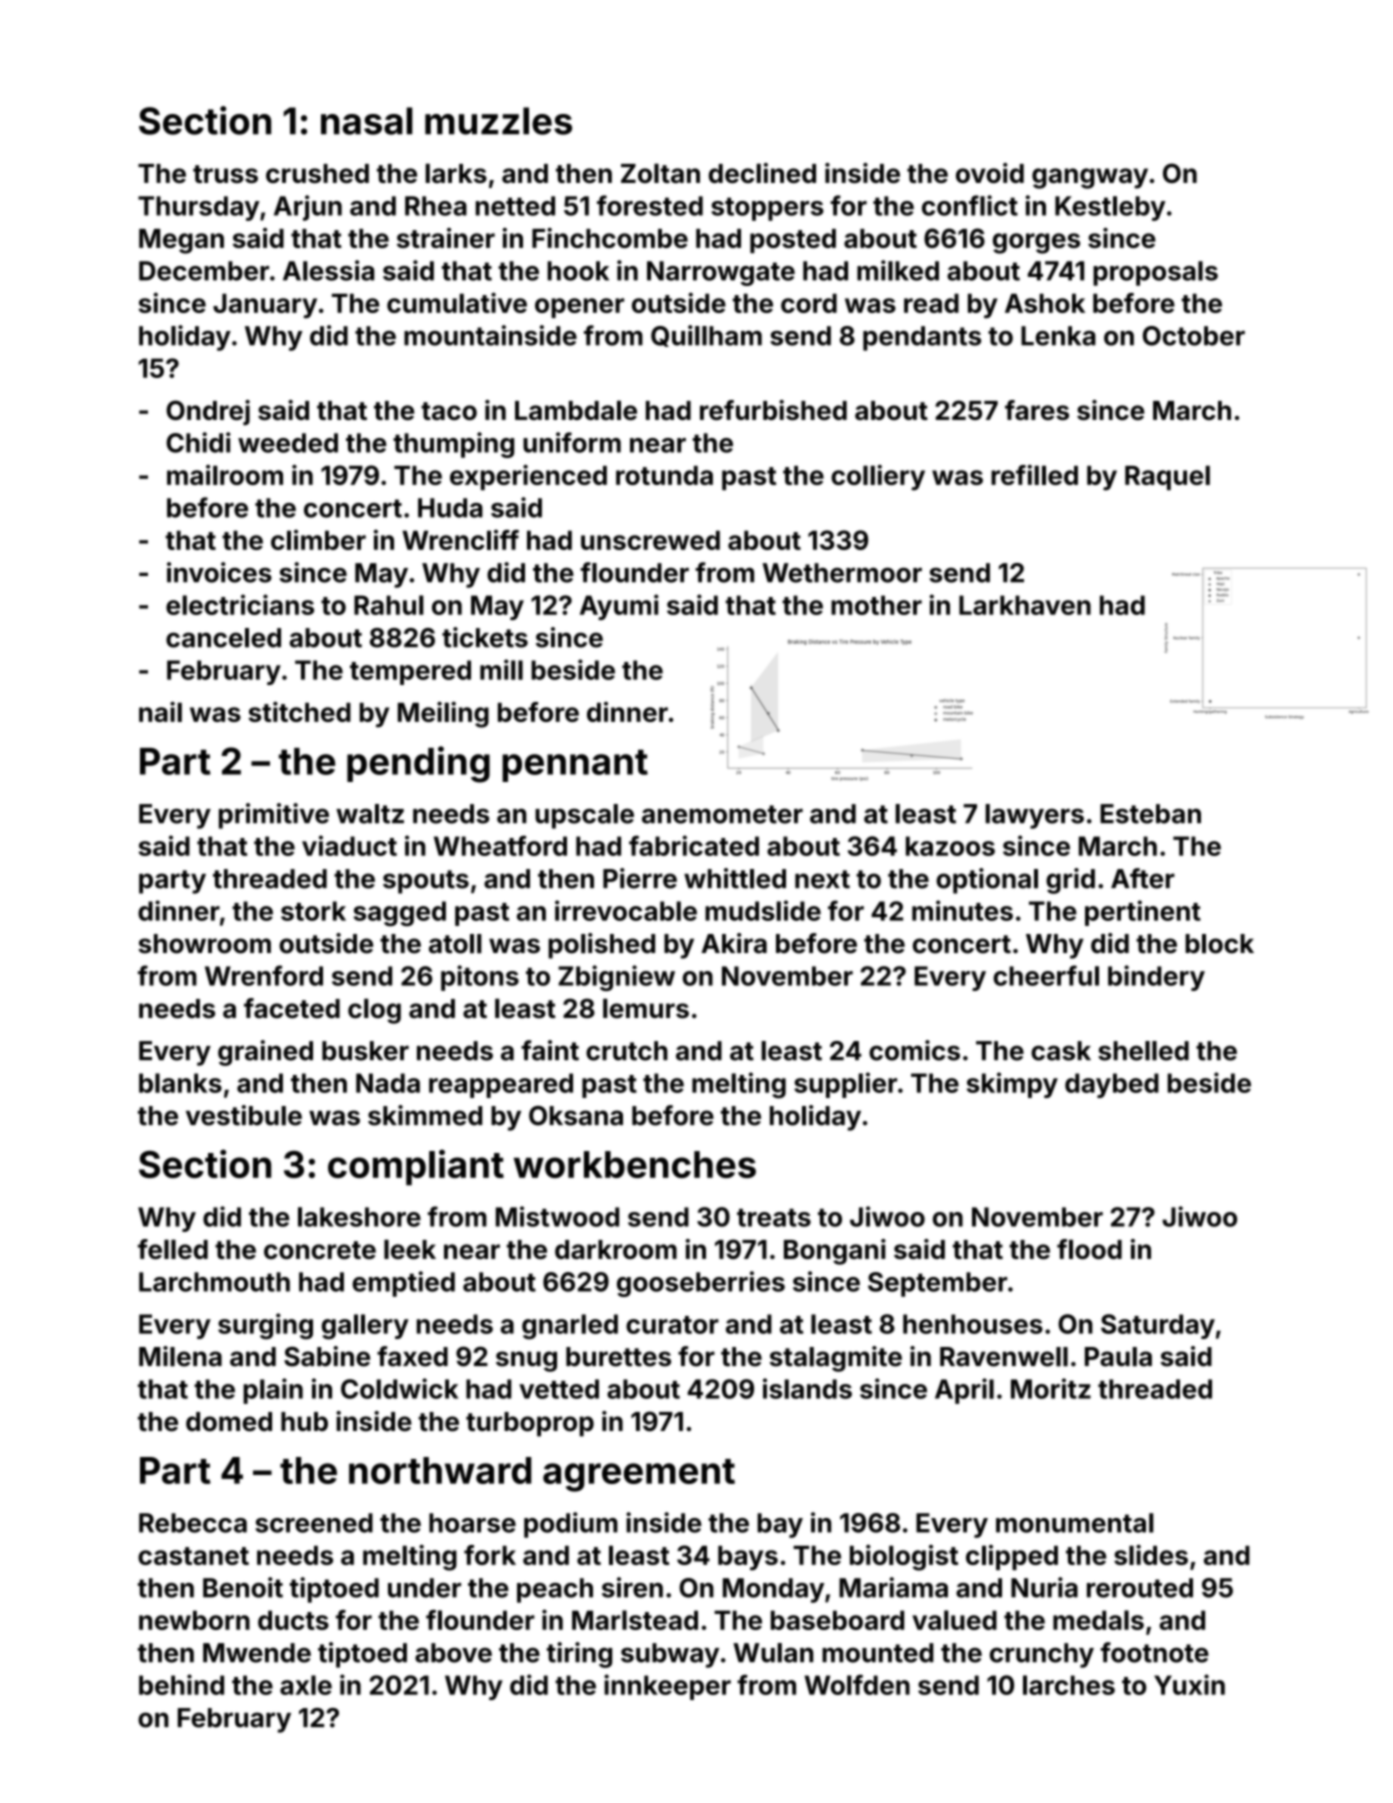  What do you see at coordinates (306, 1685) in the document?
I see `axle` at bounding box center [306, 1685].
